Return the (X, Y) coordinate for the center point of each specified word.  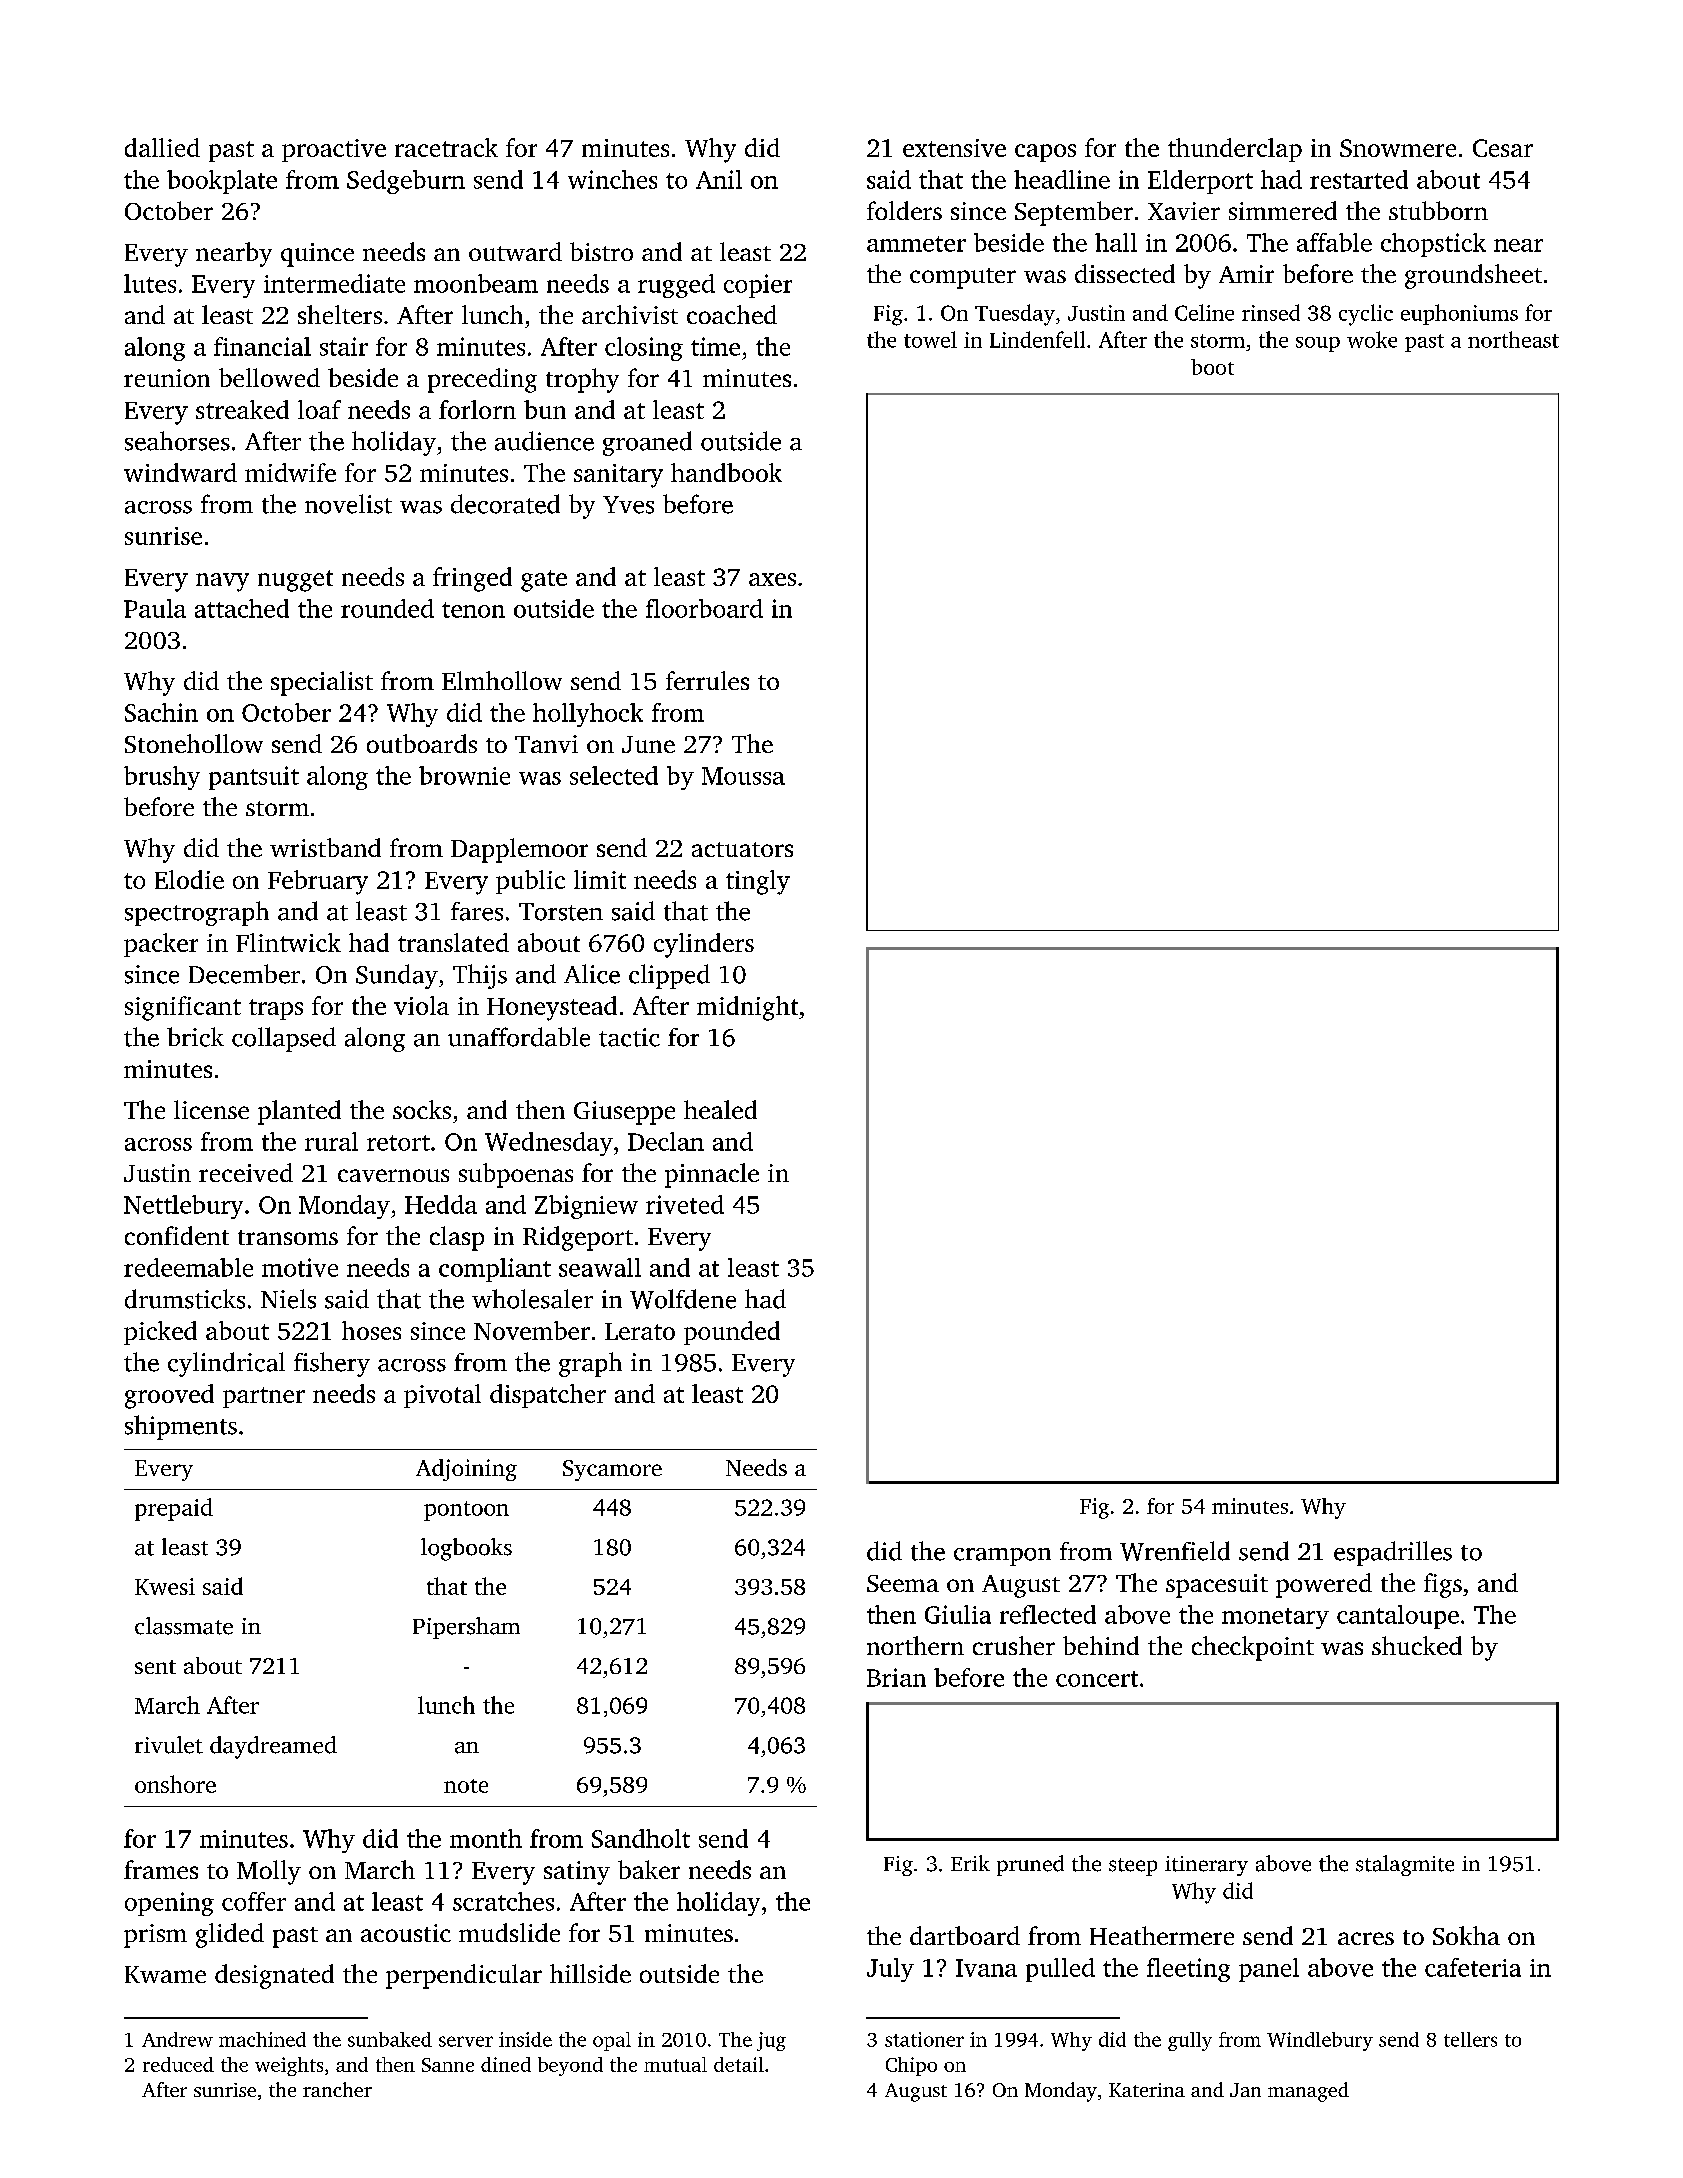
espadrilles (1393, 1553)
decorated (505, 504)
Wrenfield (1175, 1551)
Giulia (958, 1614)
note (466, 1786)
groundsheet (1473, 276)
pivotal (442, 1396)
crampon (1002, 1557)
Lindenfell (1037, 339)
